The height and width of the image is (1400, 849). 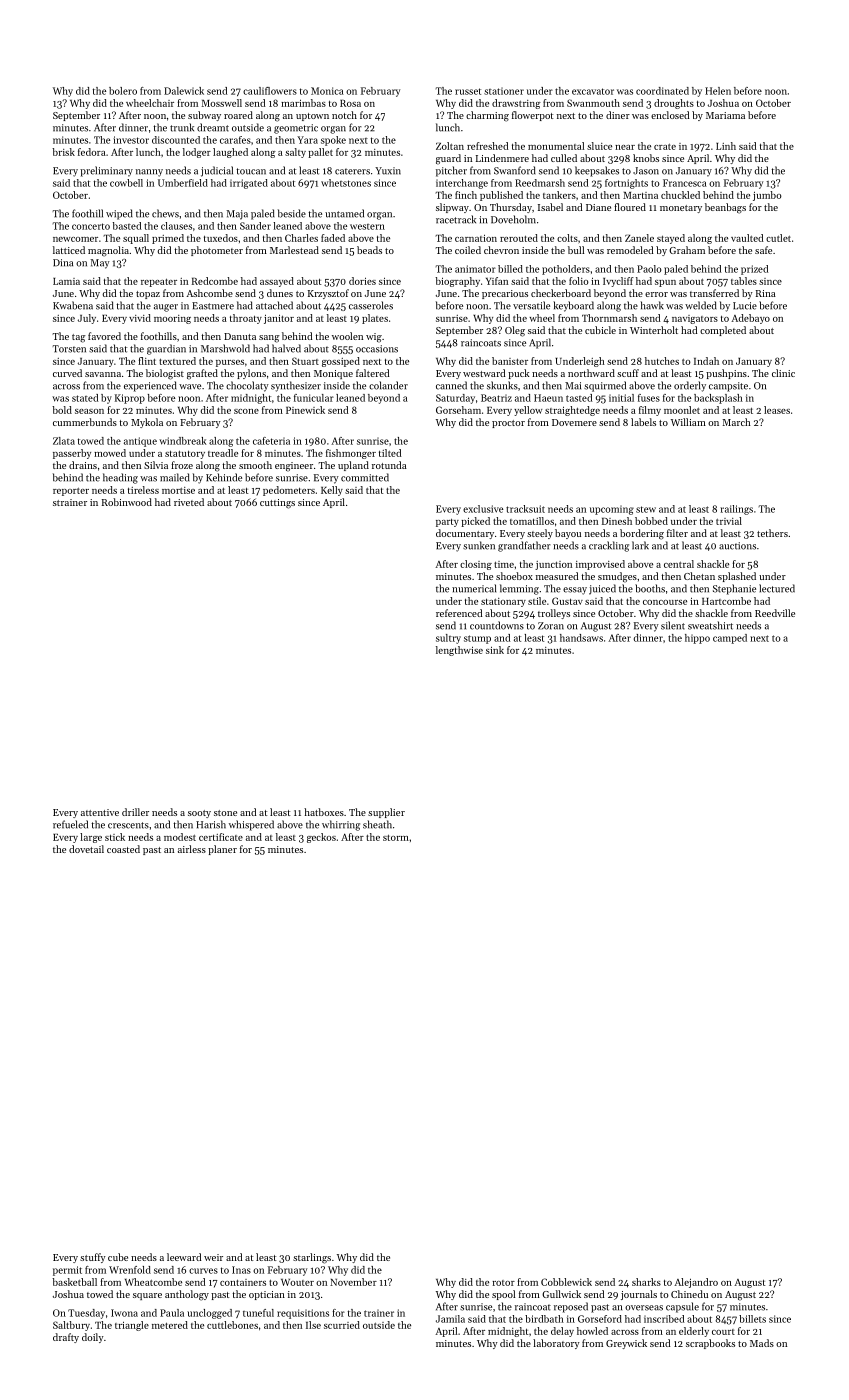 I want to click on labels, so click(x=643, y=422).
